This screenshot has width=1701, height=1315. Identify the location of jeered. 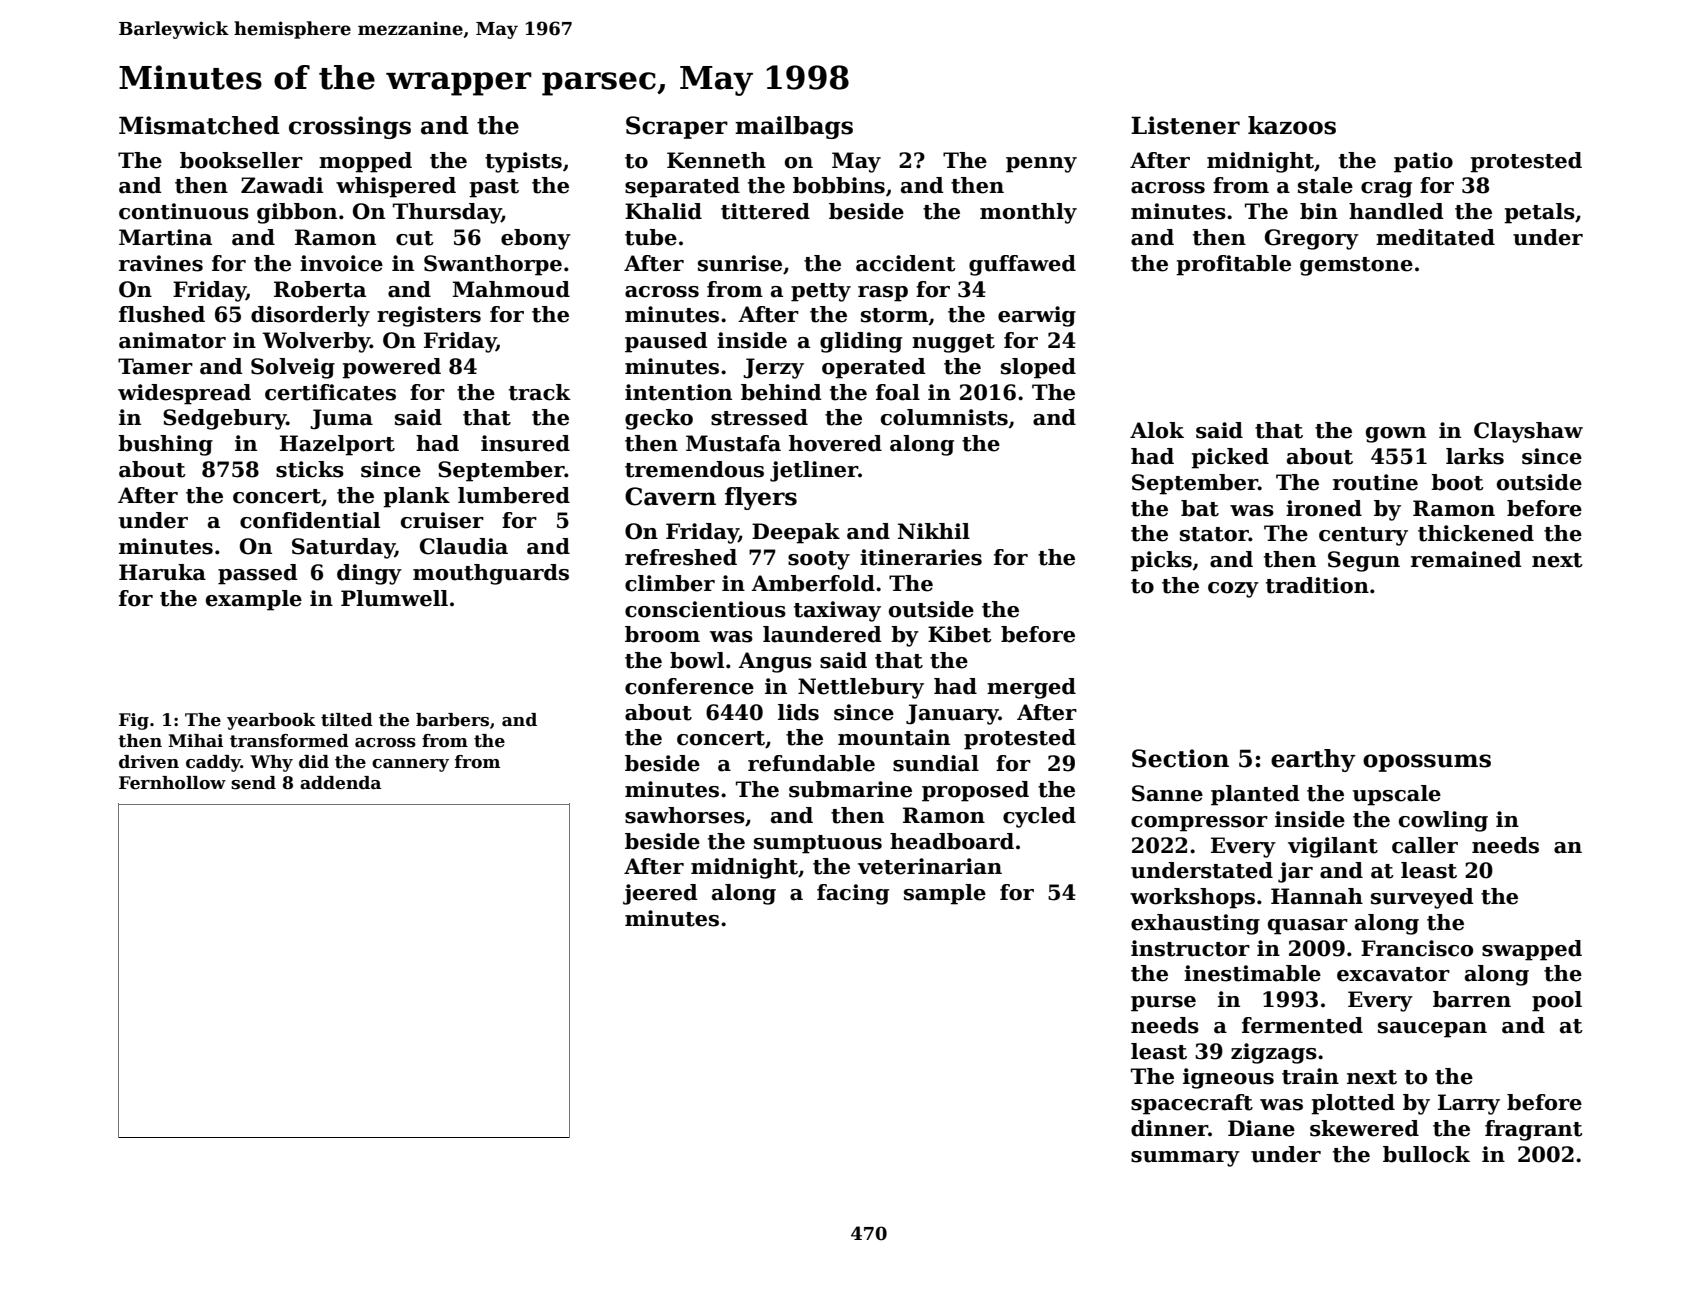
(660, 894).
